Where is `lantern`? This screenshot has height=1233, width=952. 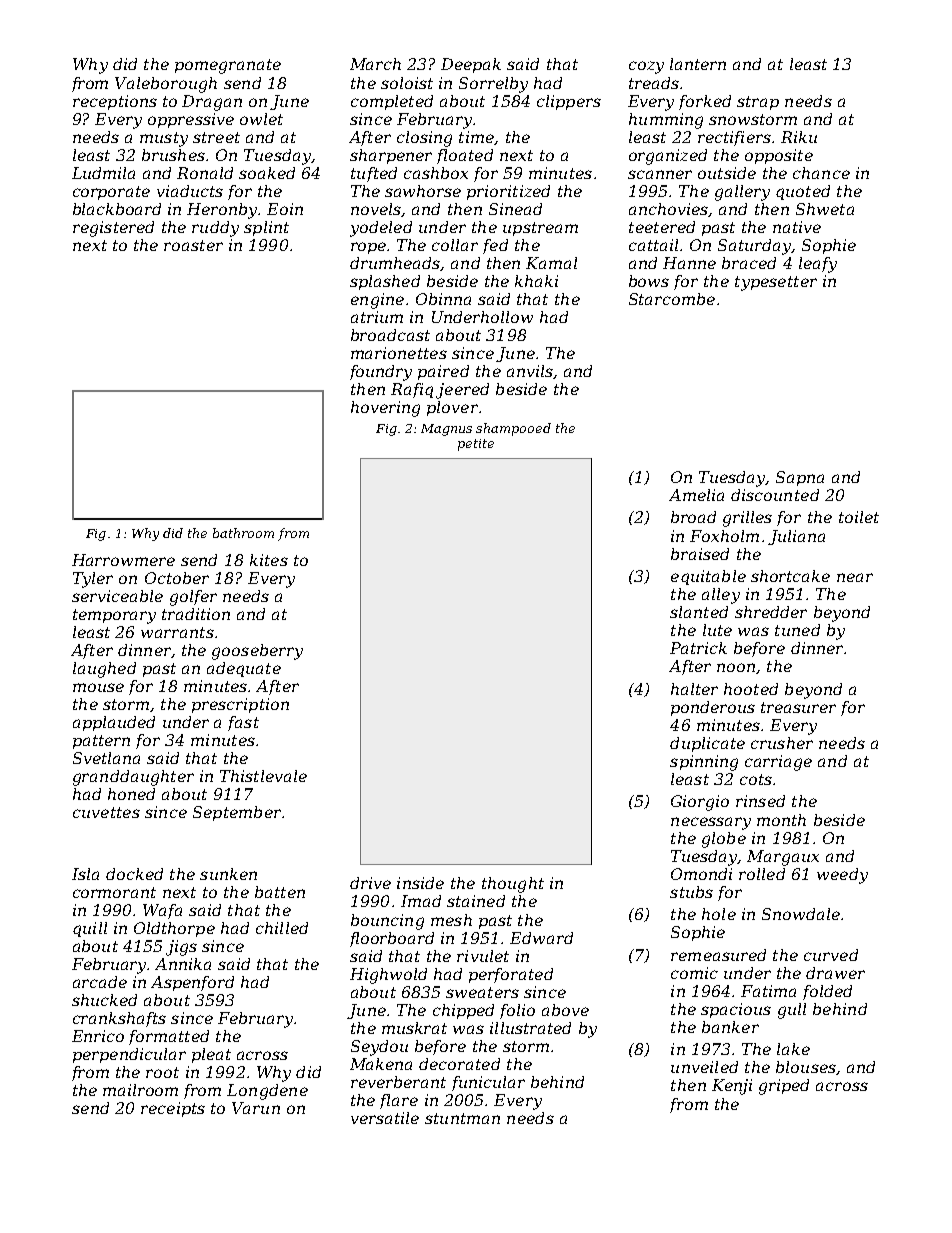
lantern is located at coordinates (698, 64).
